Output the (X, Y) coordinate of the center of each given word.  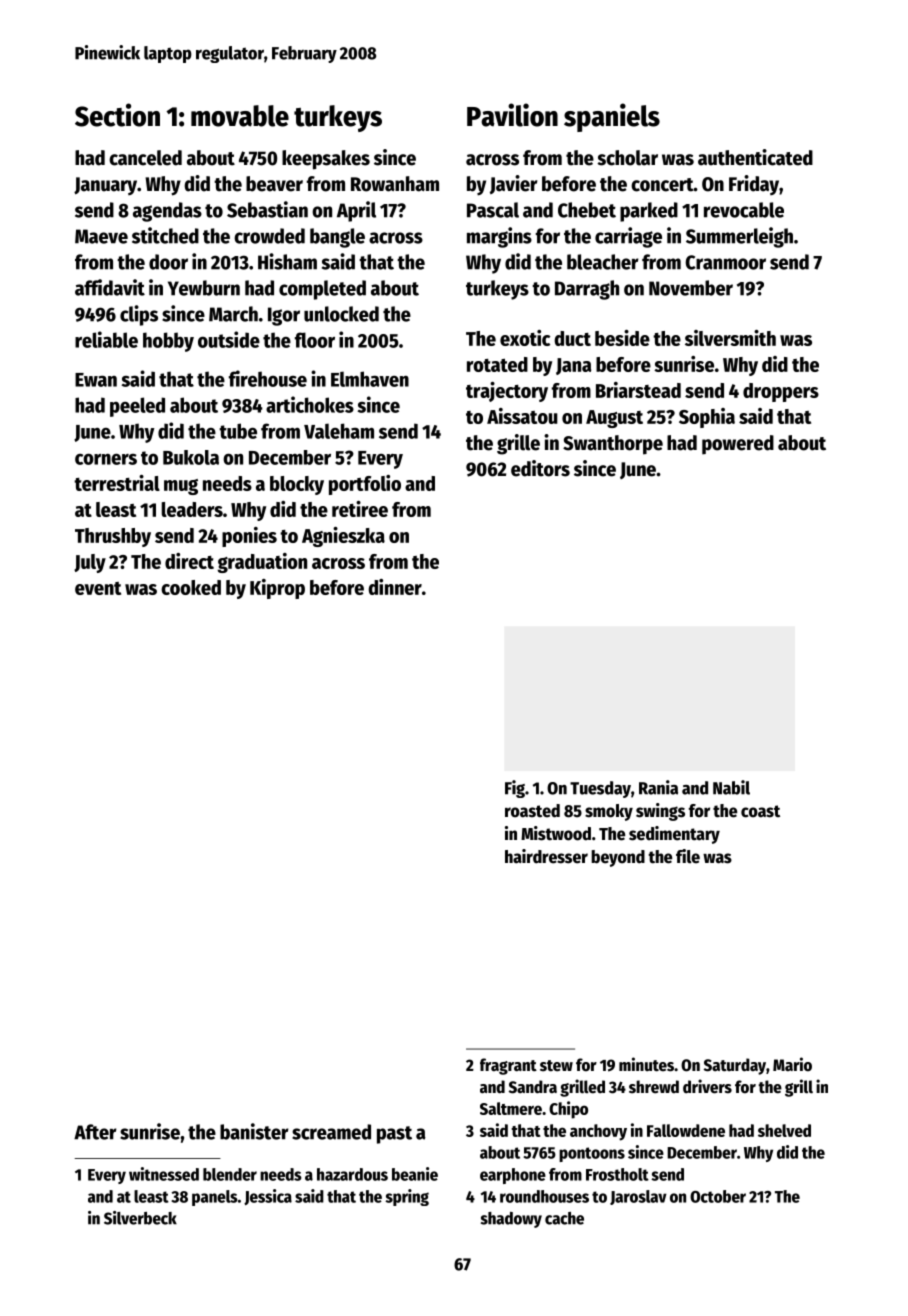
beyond (618, 858)
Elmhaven (370, 379)
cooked (191, 587)
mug (181, 487)
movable (240, 116)
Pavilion (512, 115)
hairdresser (546, 856)
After (95, 1132)
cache (564, 1218)
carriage (628, 237)
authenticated (755, 157)
